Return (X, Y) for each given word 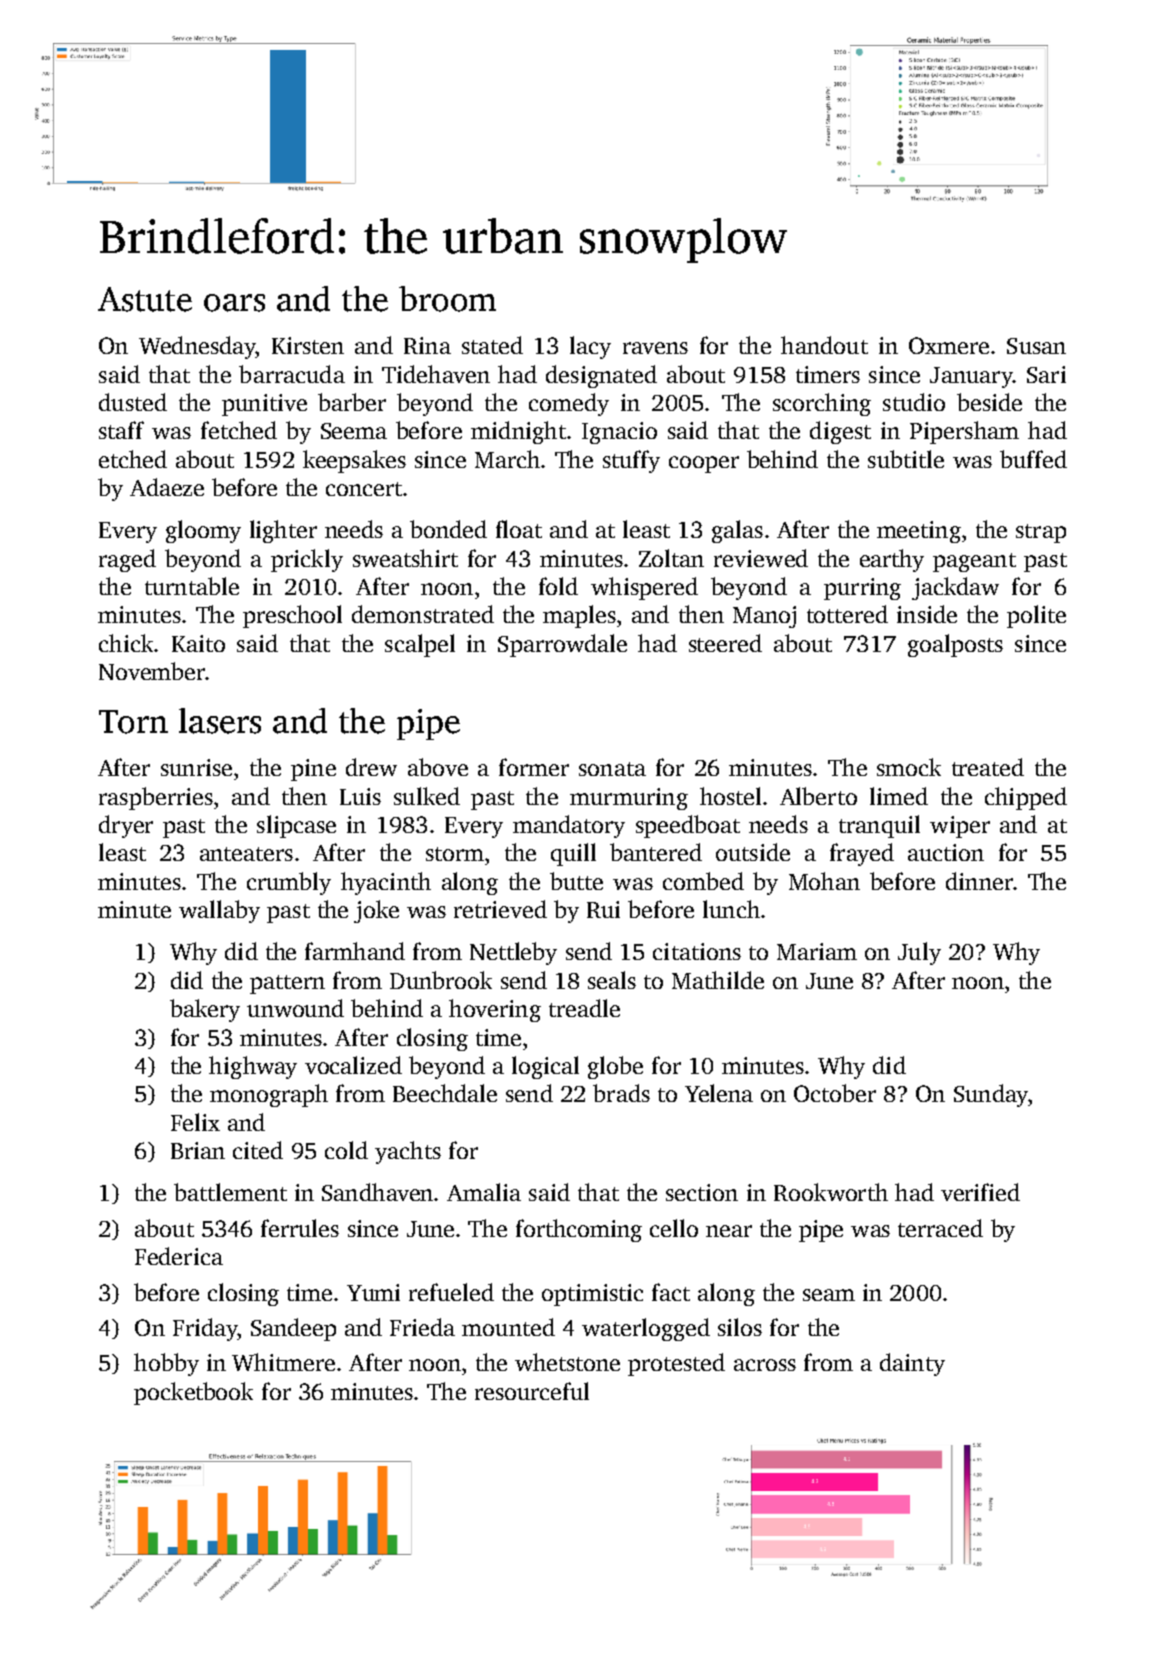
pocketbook (193, 1393)
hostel (730, 796)
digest (840, 432)
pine (313, 770)
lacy (590, 347)
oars (234, 303)
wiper (960, 827)
